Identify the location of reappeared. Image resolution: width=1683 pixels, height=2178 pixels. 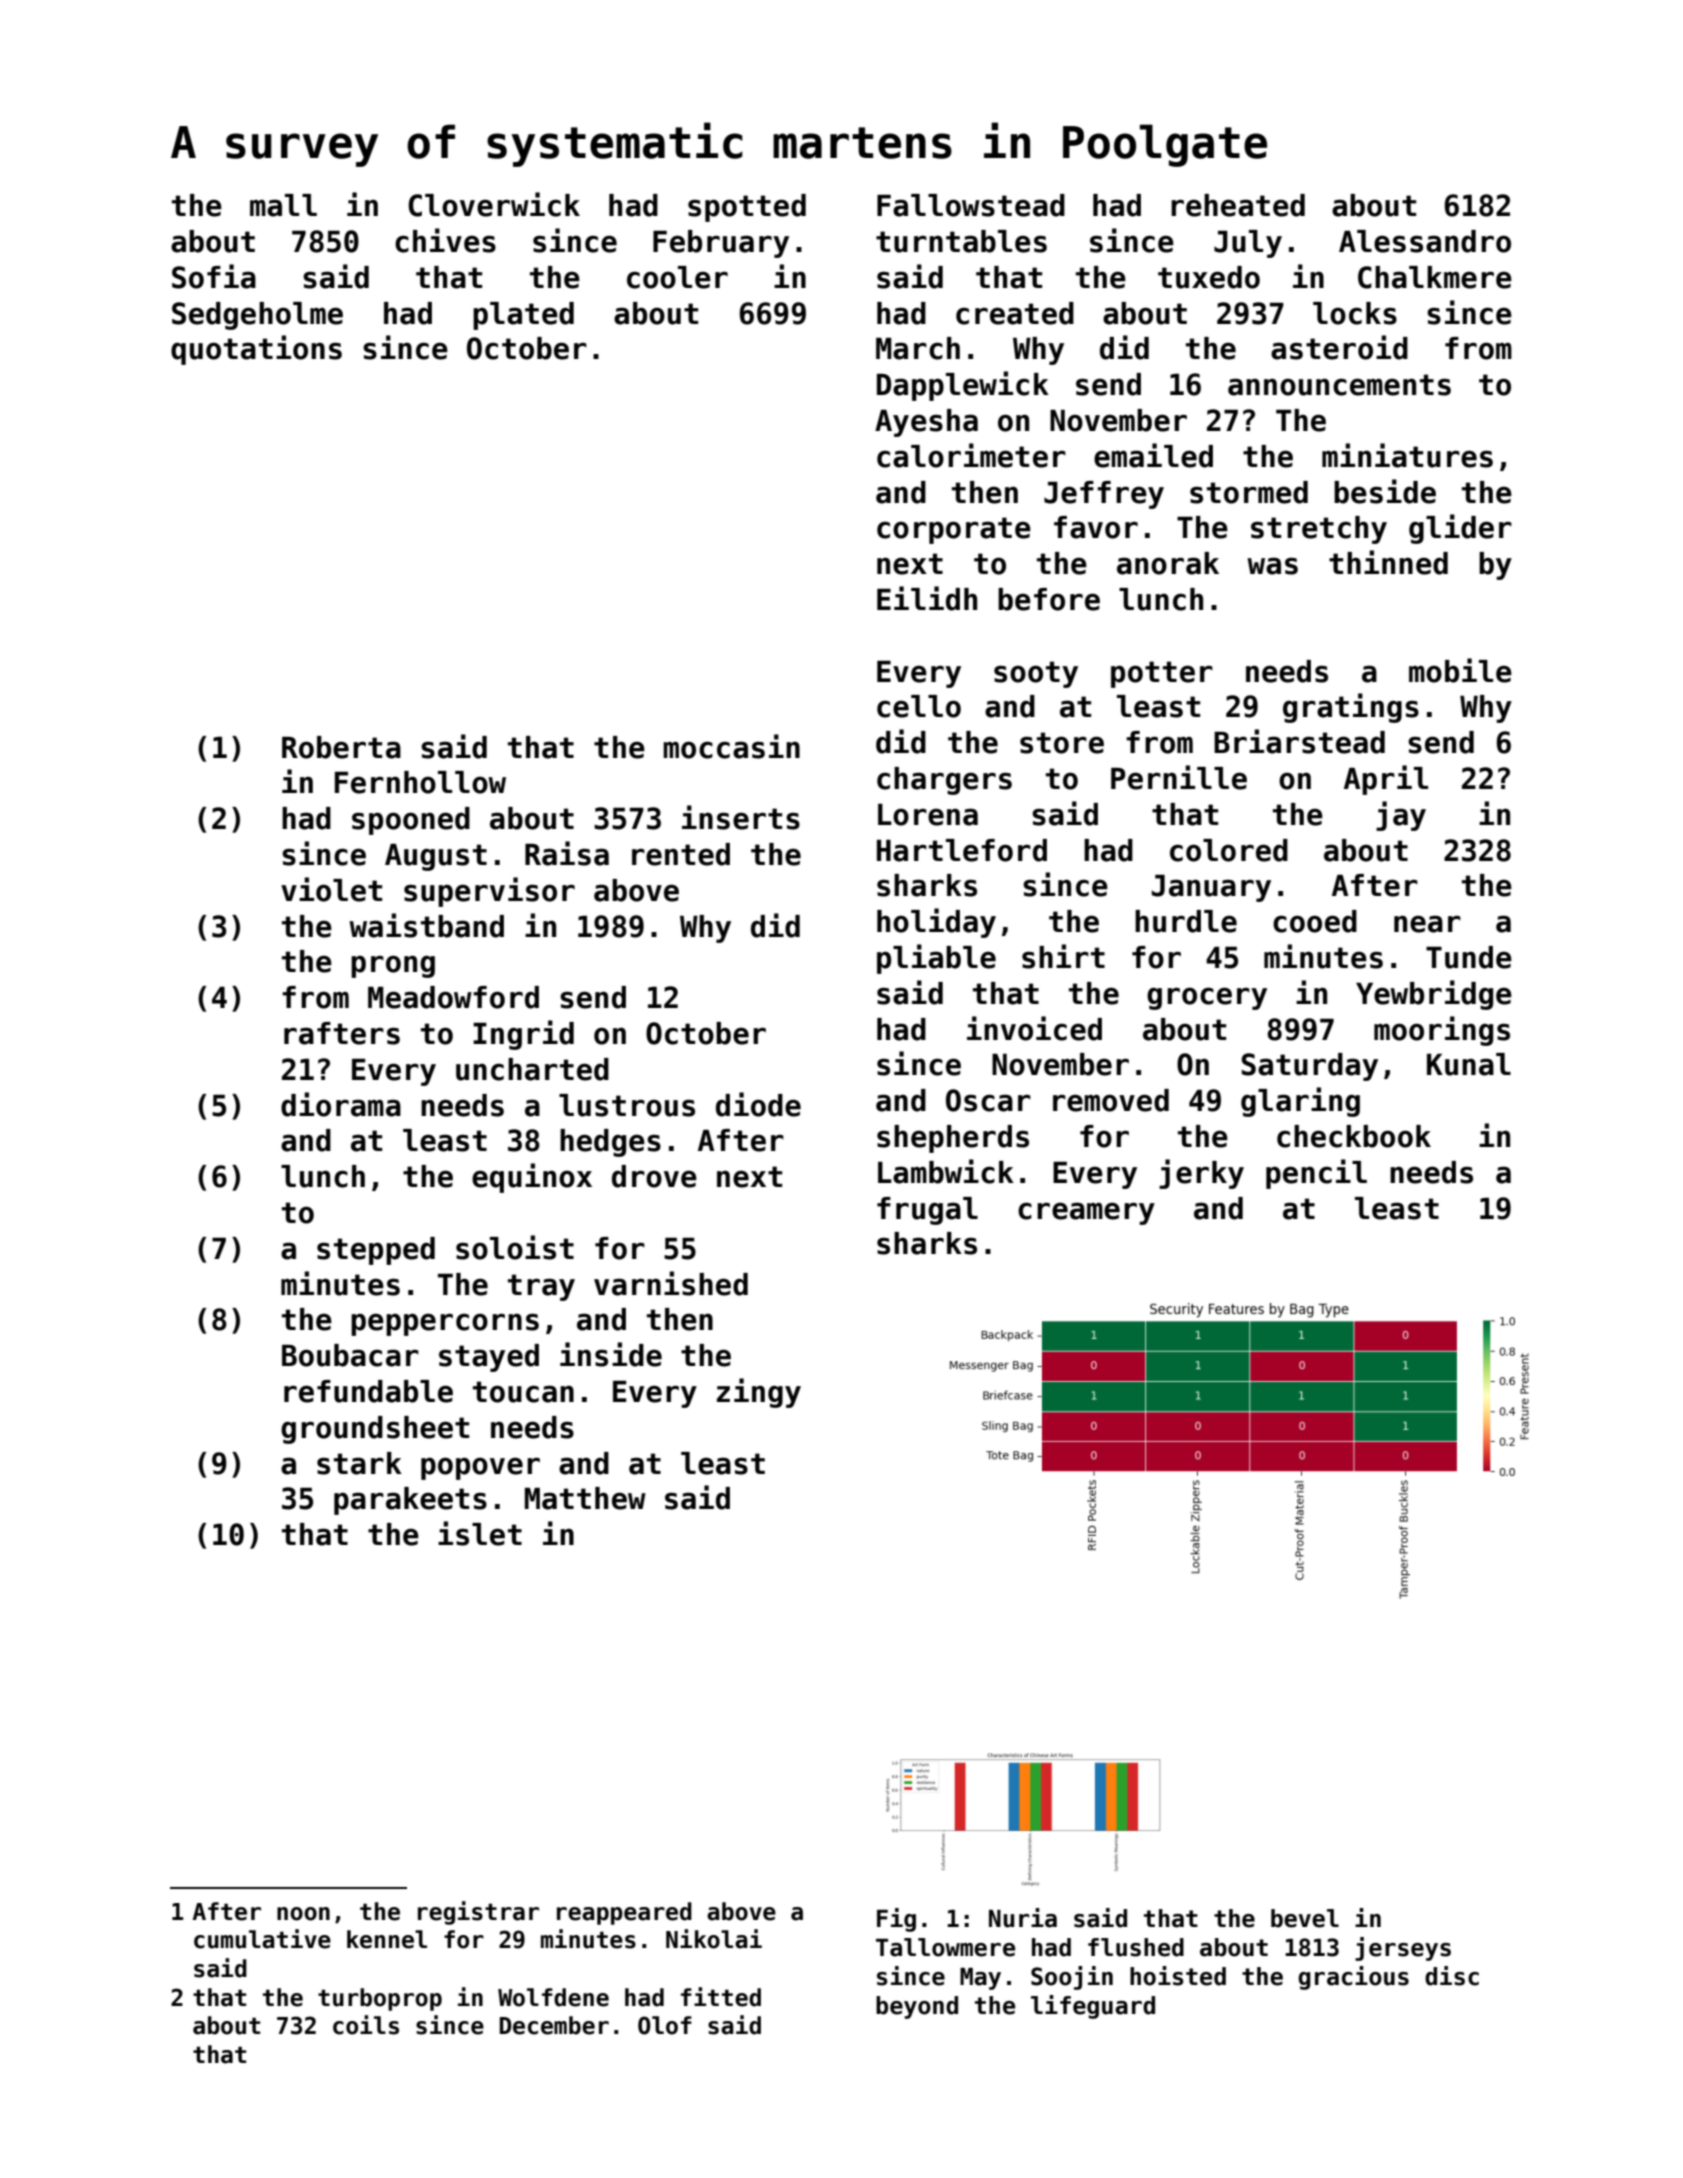
(624, 1913).
